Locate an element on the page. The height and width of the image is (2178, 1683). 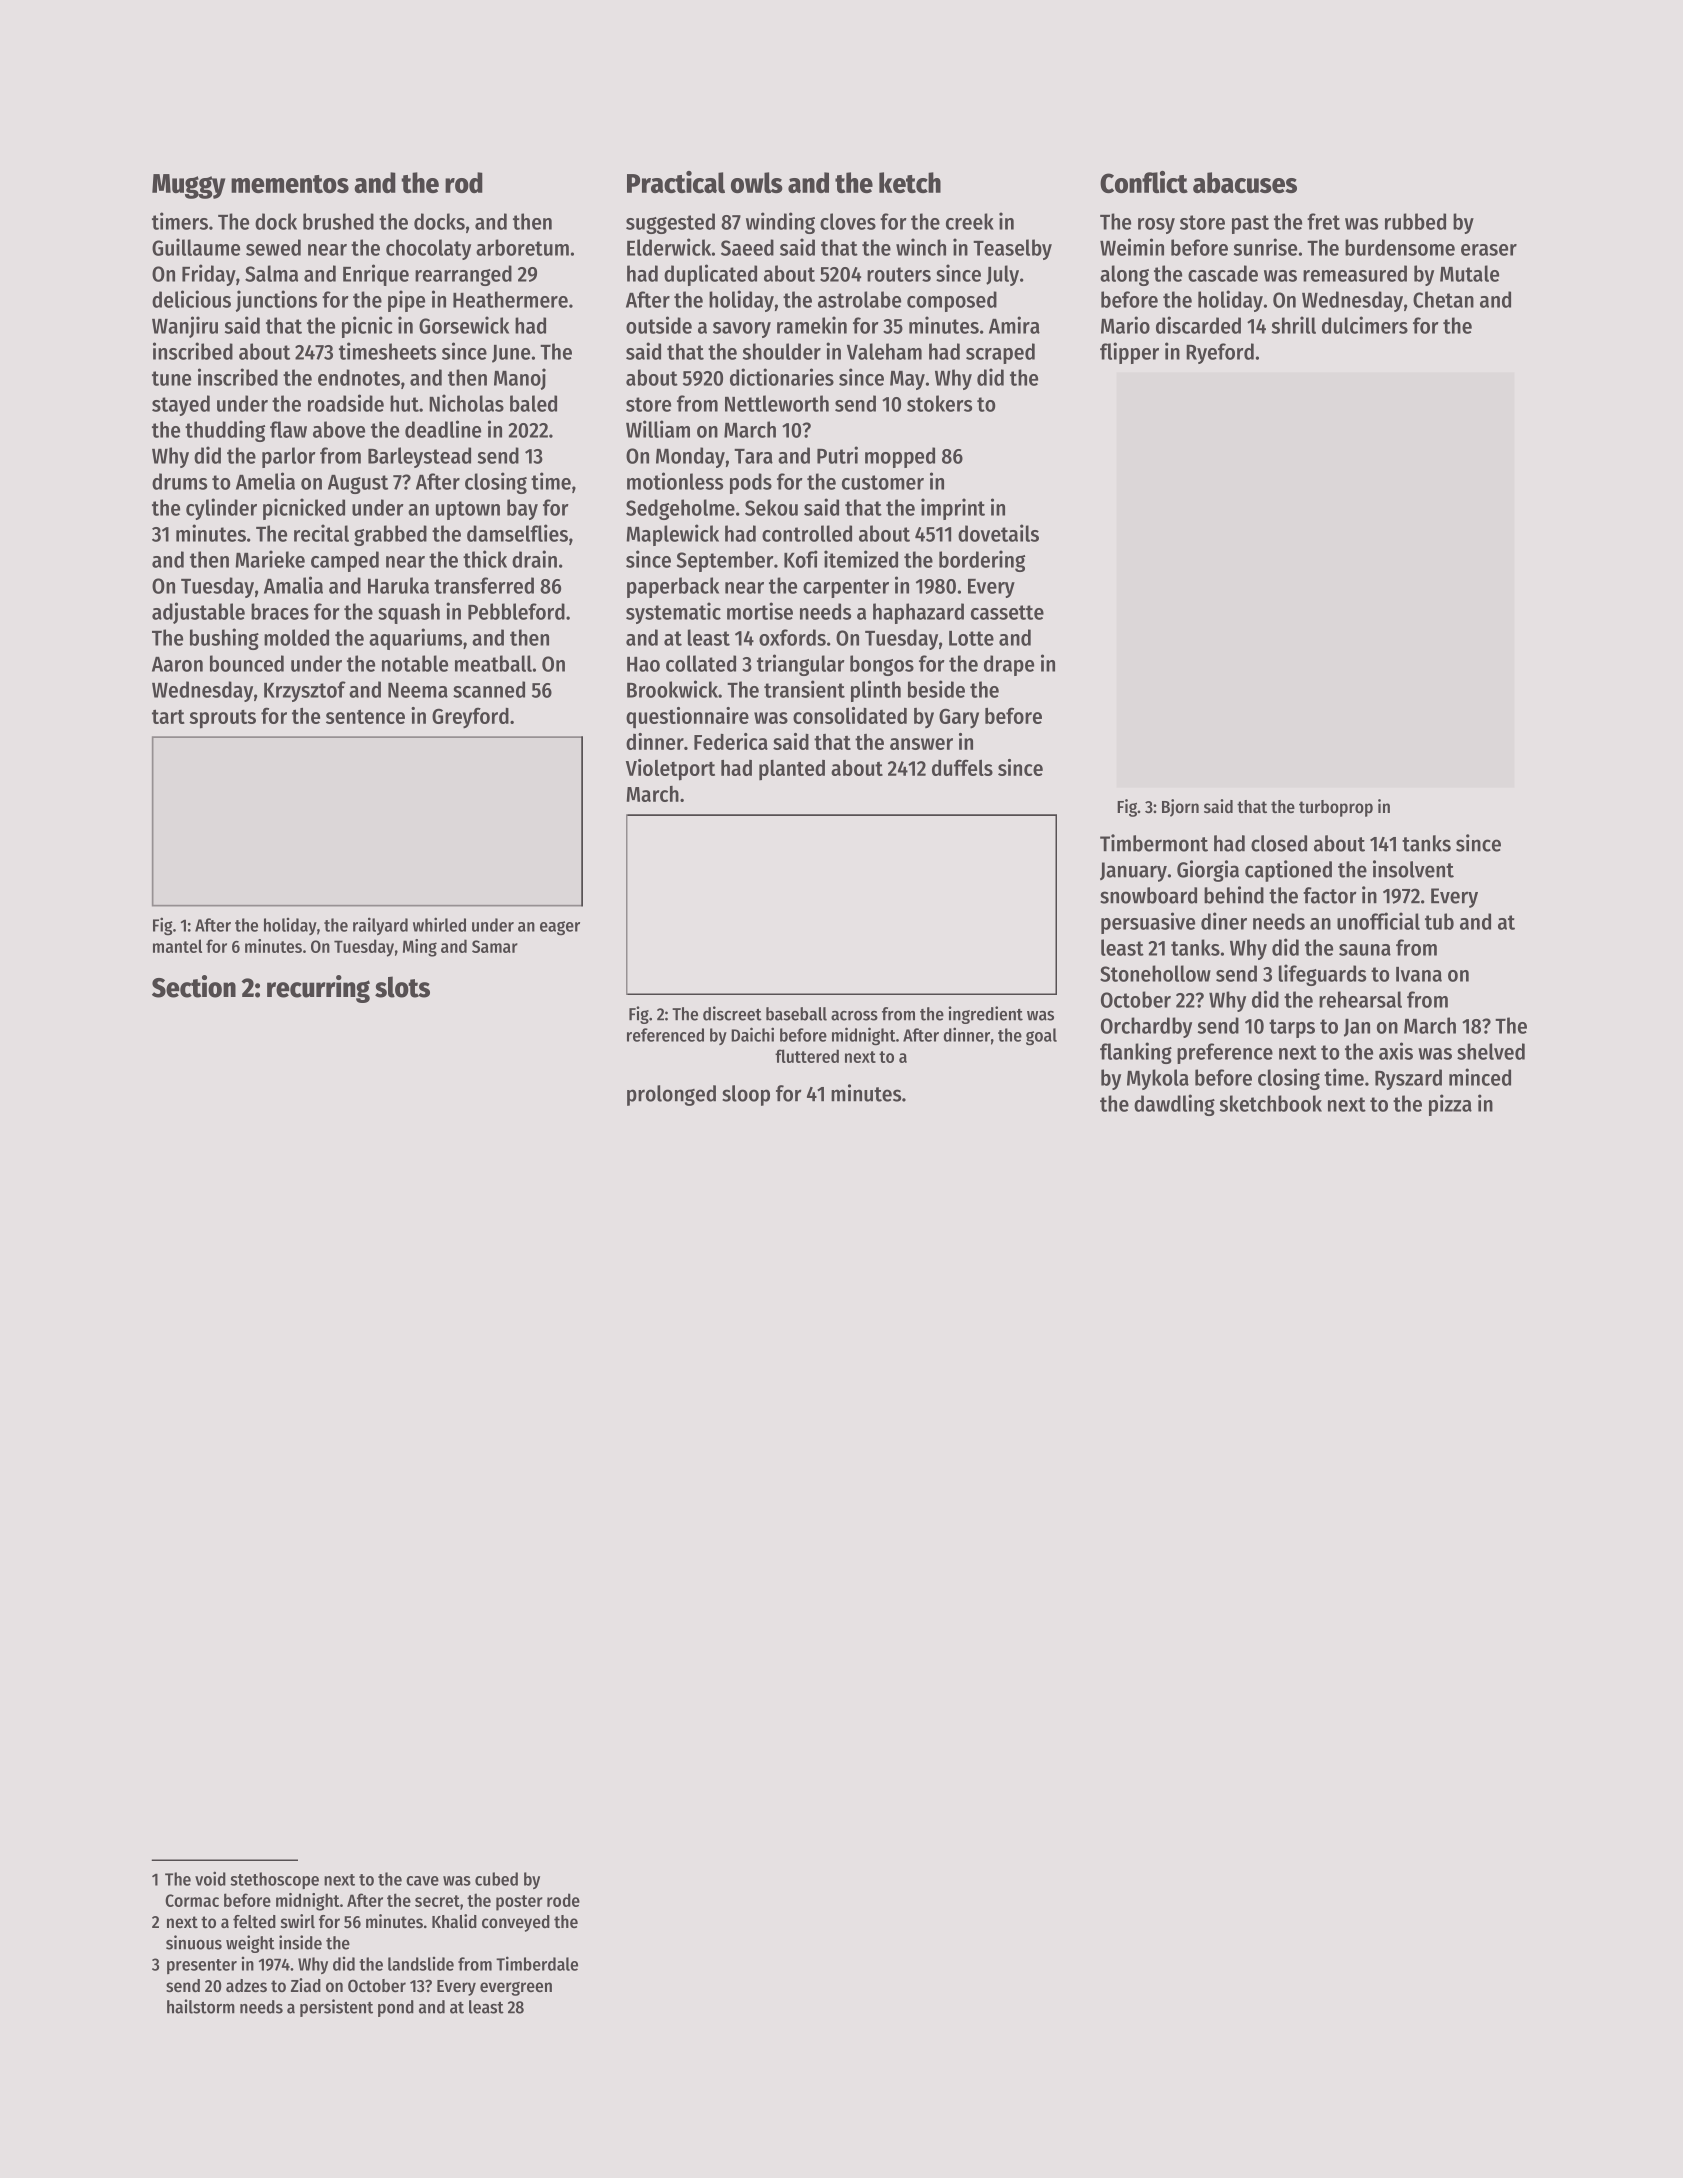
drums is located at coordinates (179, 481).
